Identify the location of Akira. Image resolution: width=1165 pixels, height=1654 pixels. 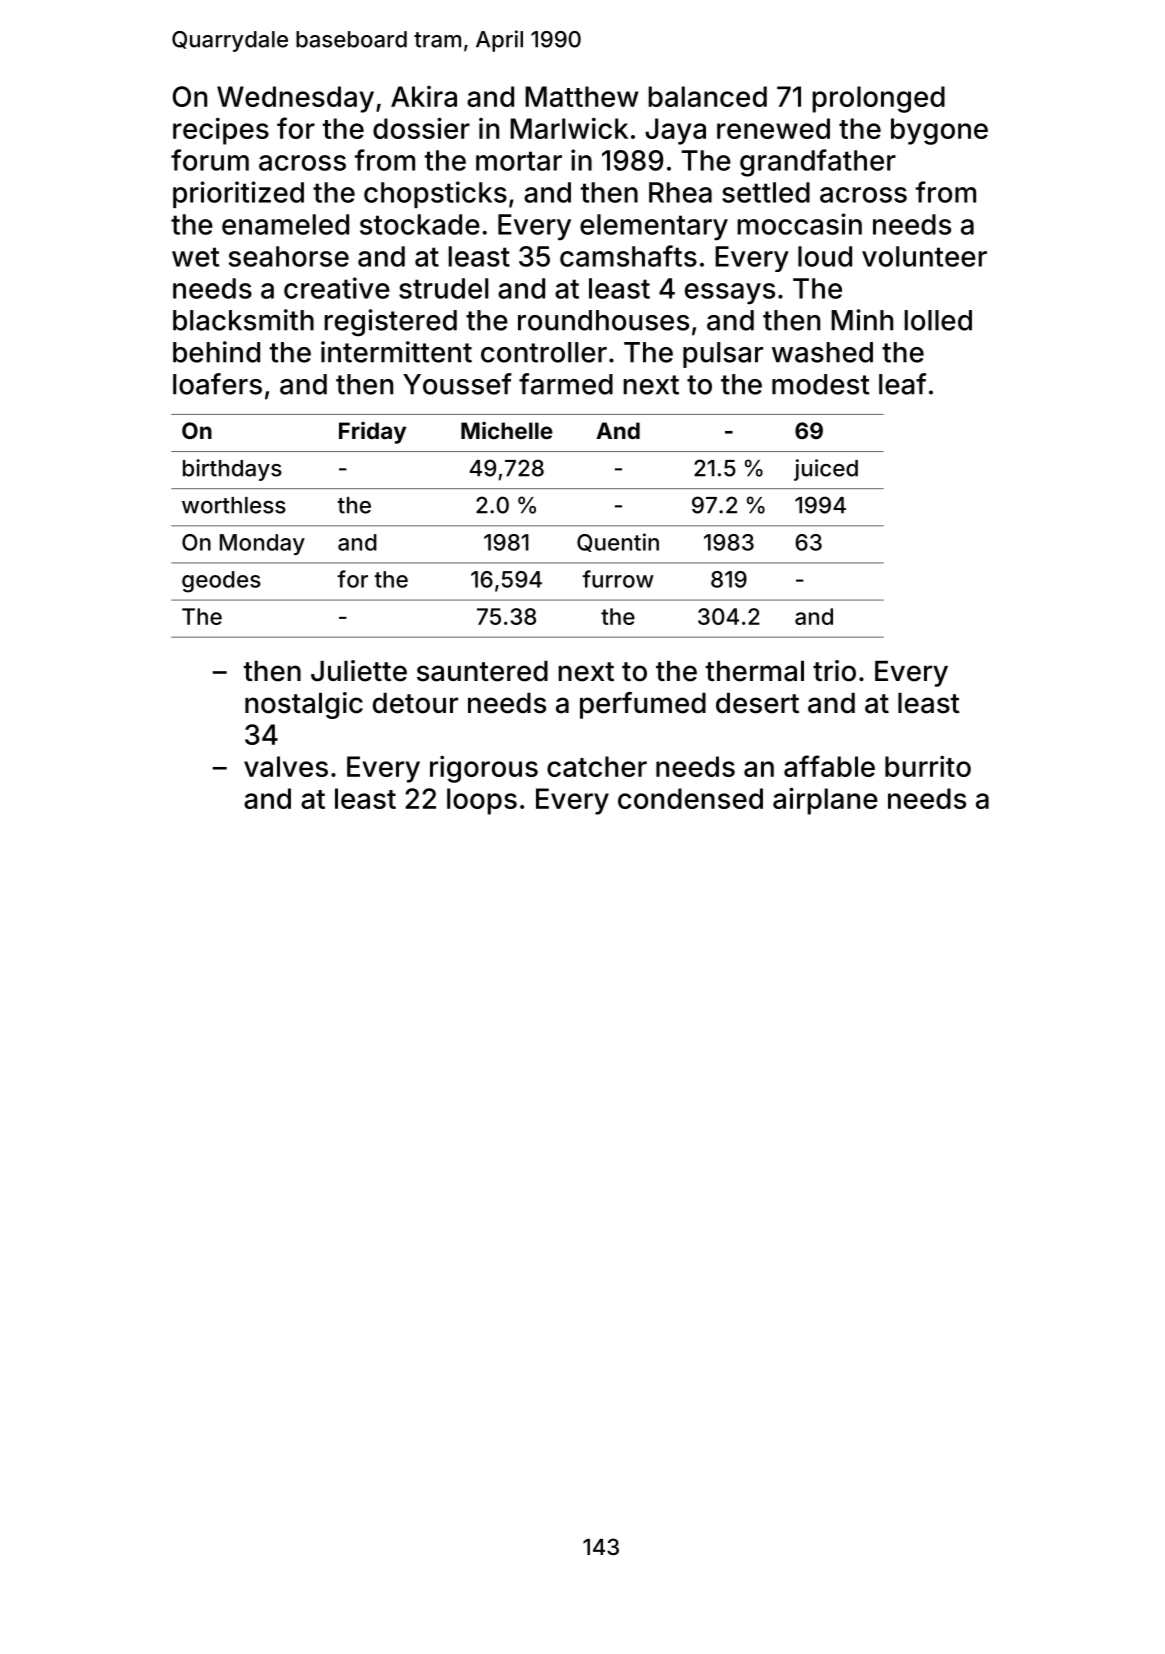
(424, 96).
